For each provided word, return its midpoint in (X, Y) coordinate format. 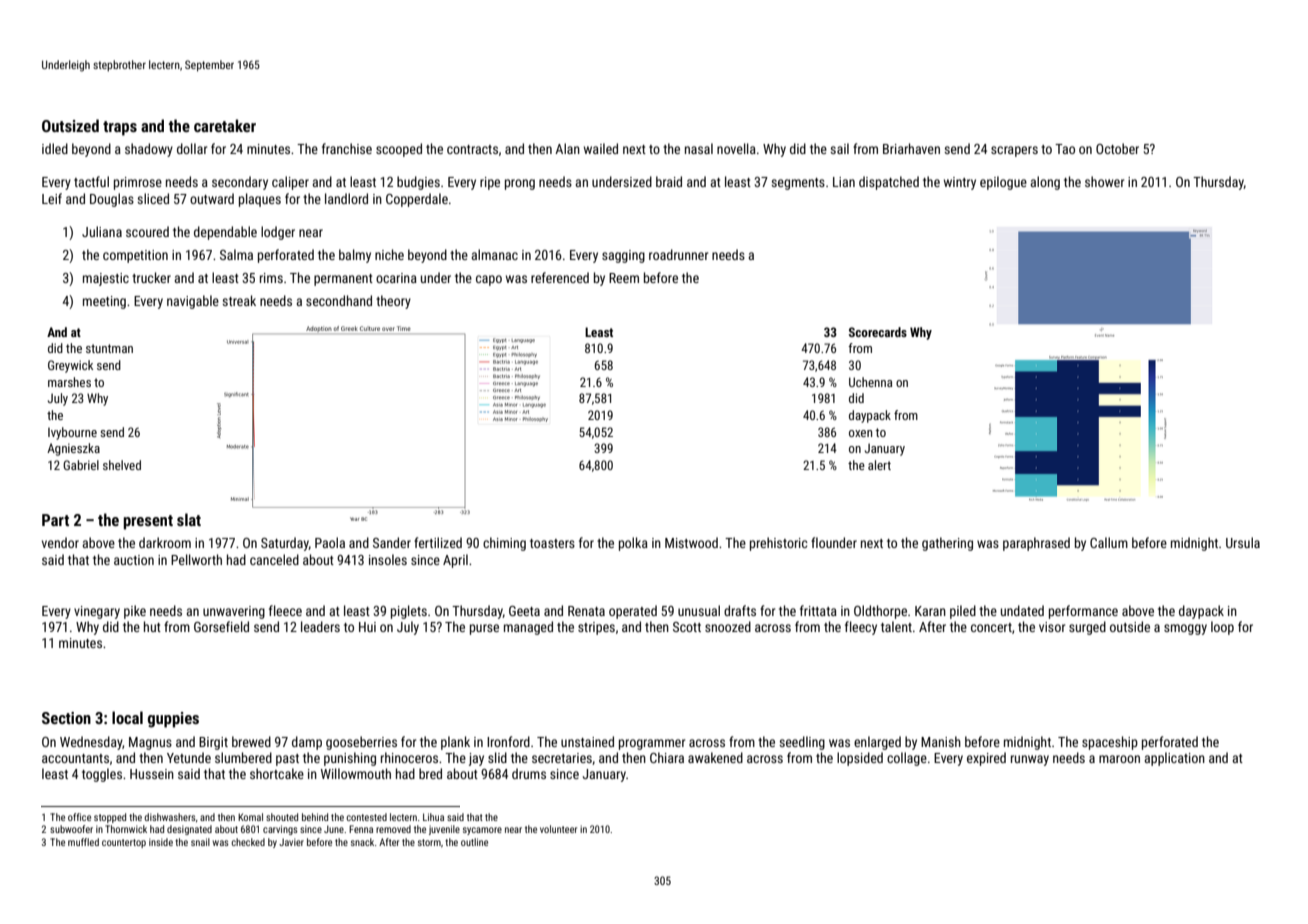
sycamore (482, 831)
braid (669, 181)
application (1174, 759)
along (1045, 183)
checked (248, 842)
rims (271, 278)
